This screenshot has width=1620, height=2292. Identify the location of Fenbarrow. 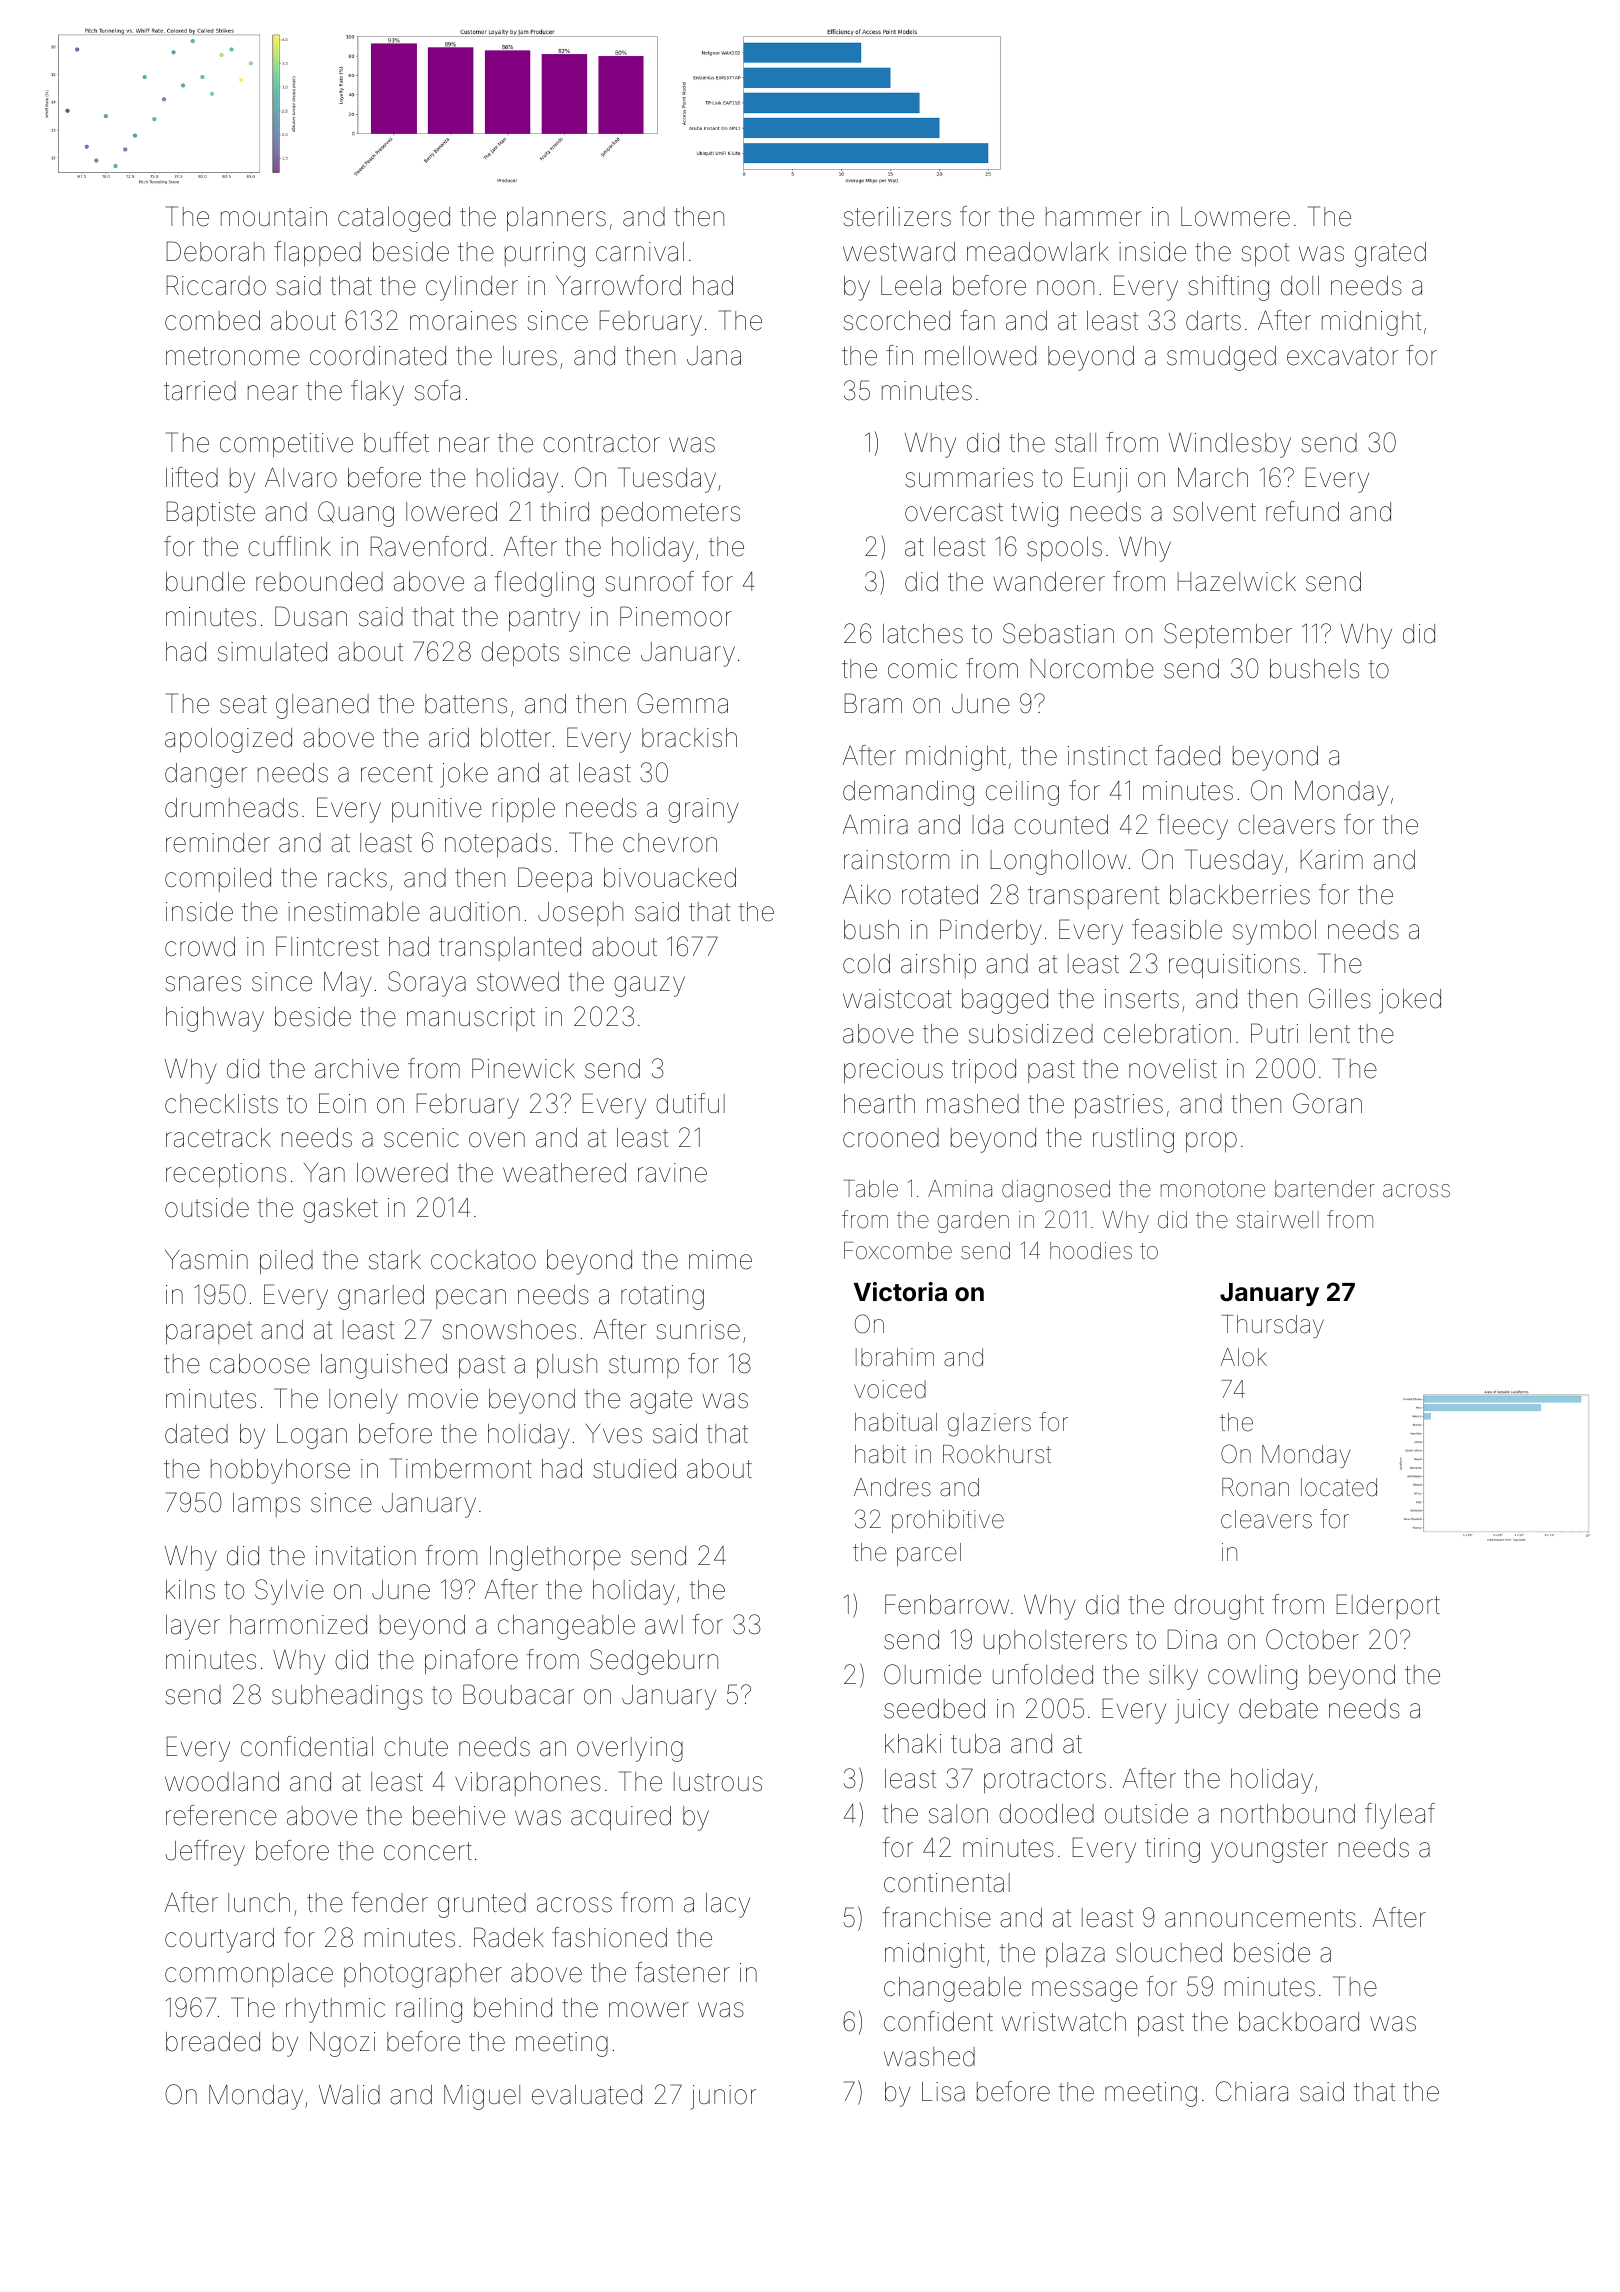
(947, 1604).
